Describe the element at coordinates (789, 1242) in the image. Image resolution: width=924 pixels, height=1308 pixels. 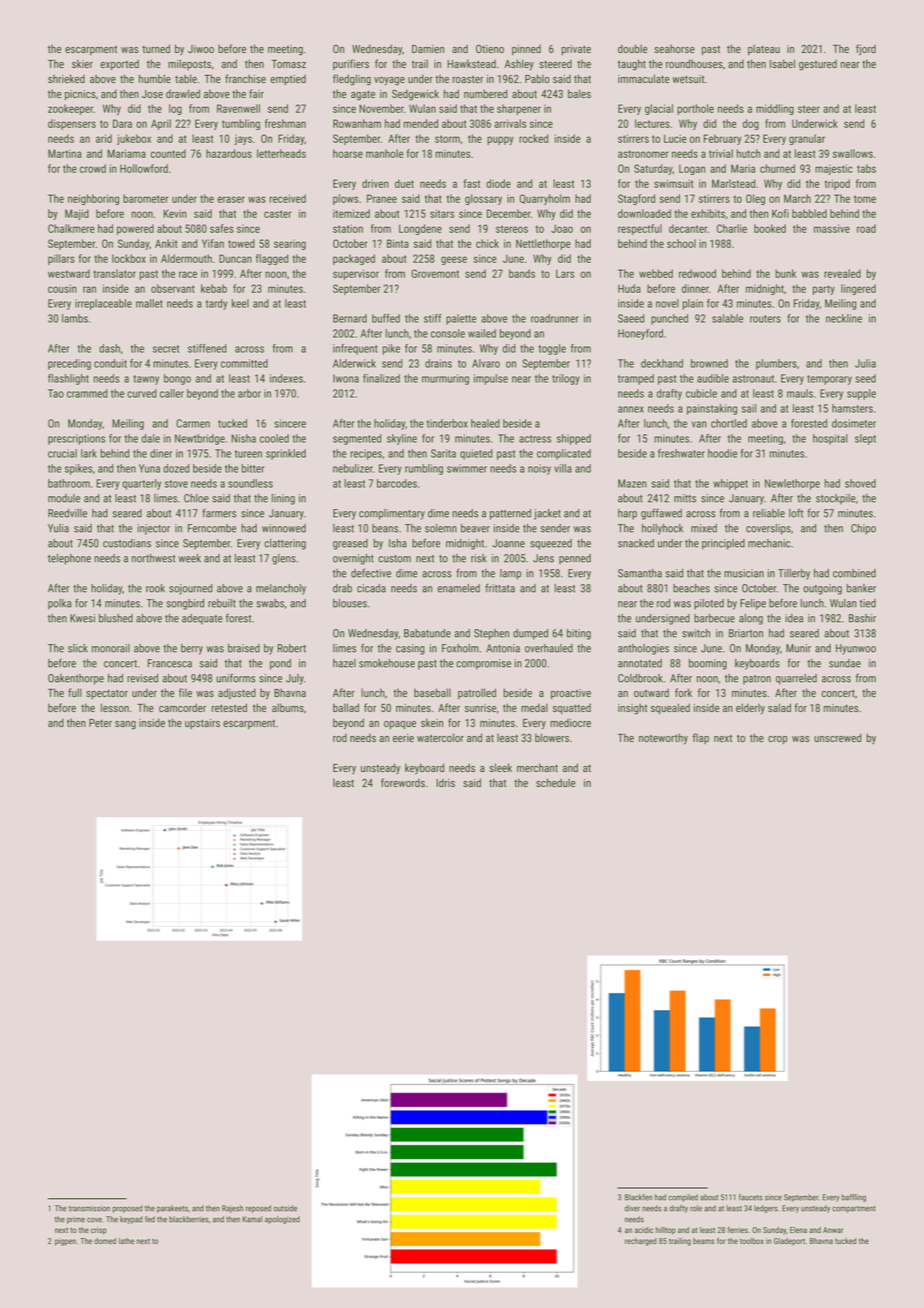
I see `Gladeport` at that location.
